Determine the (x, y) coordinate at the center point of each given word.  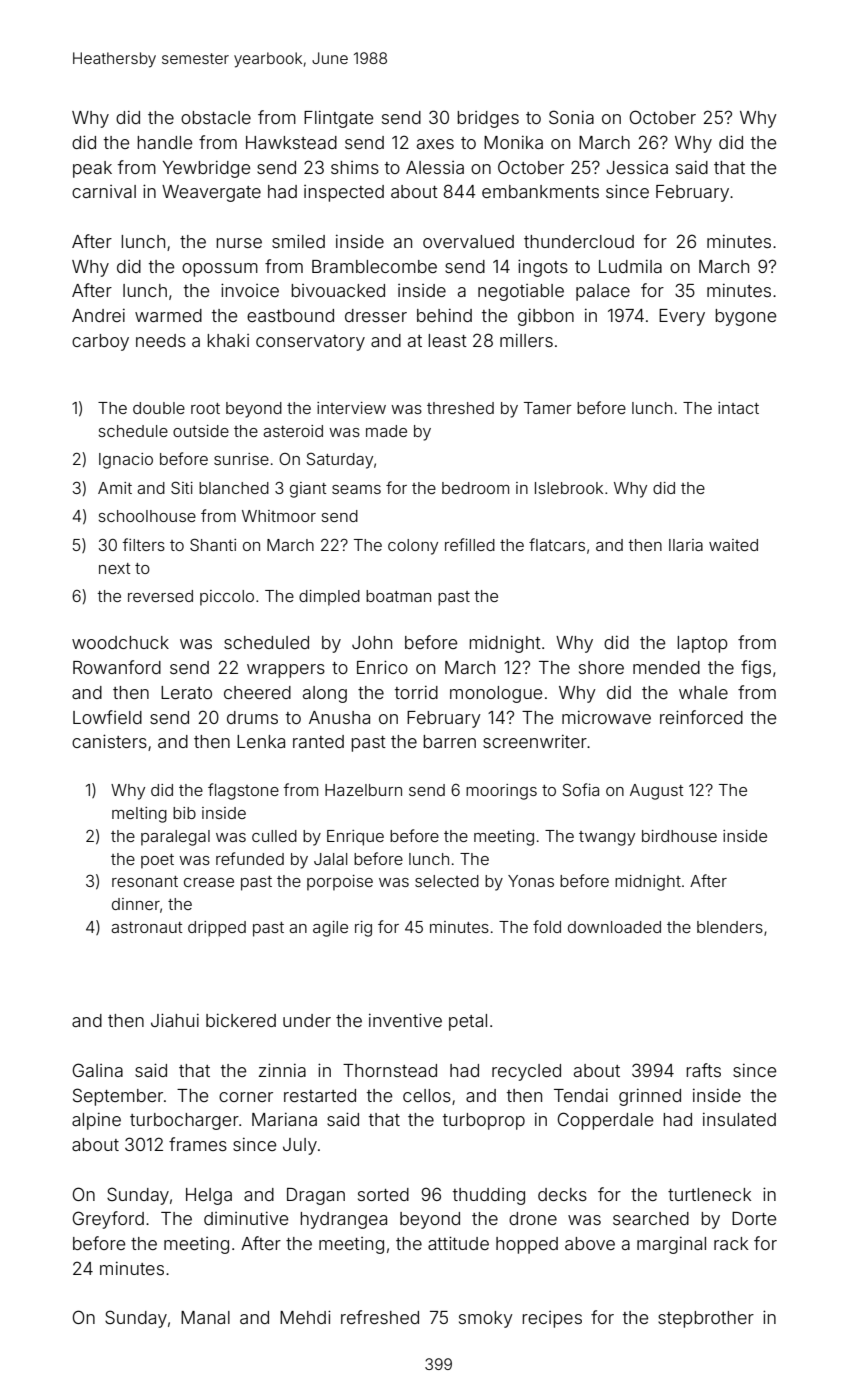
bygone (745, 317)
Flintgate (338, 119)
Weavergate (211, 193)
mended (666, 667)
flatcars (557, 544)
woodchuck (120, 642)
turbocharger (184, 1121)
